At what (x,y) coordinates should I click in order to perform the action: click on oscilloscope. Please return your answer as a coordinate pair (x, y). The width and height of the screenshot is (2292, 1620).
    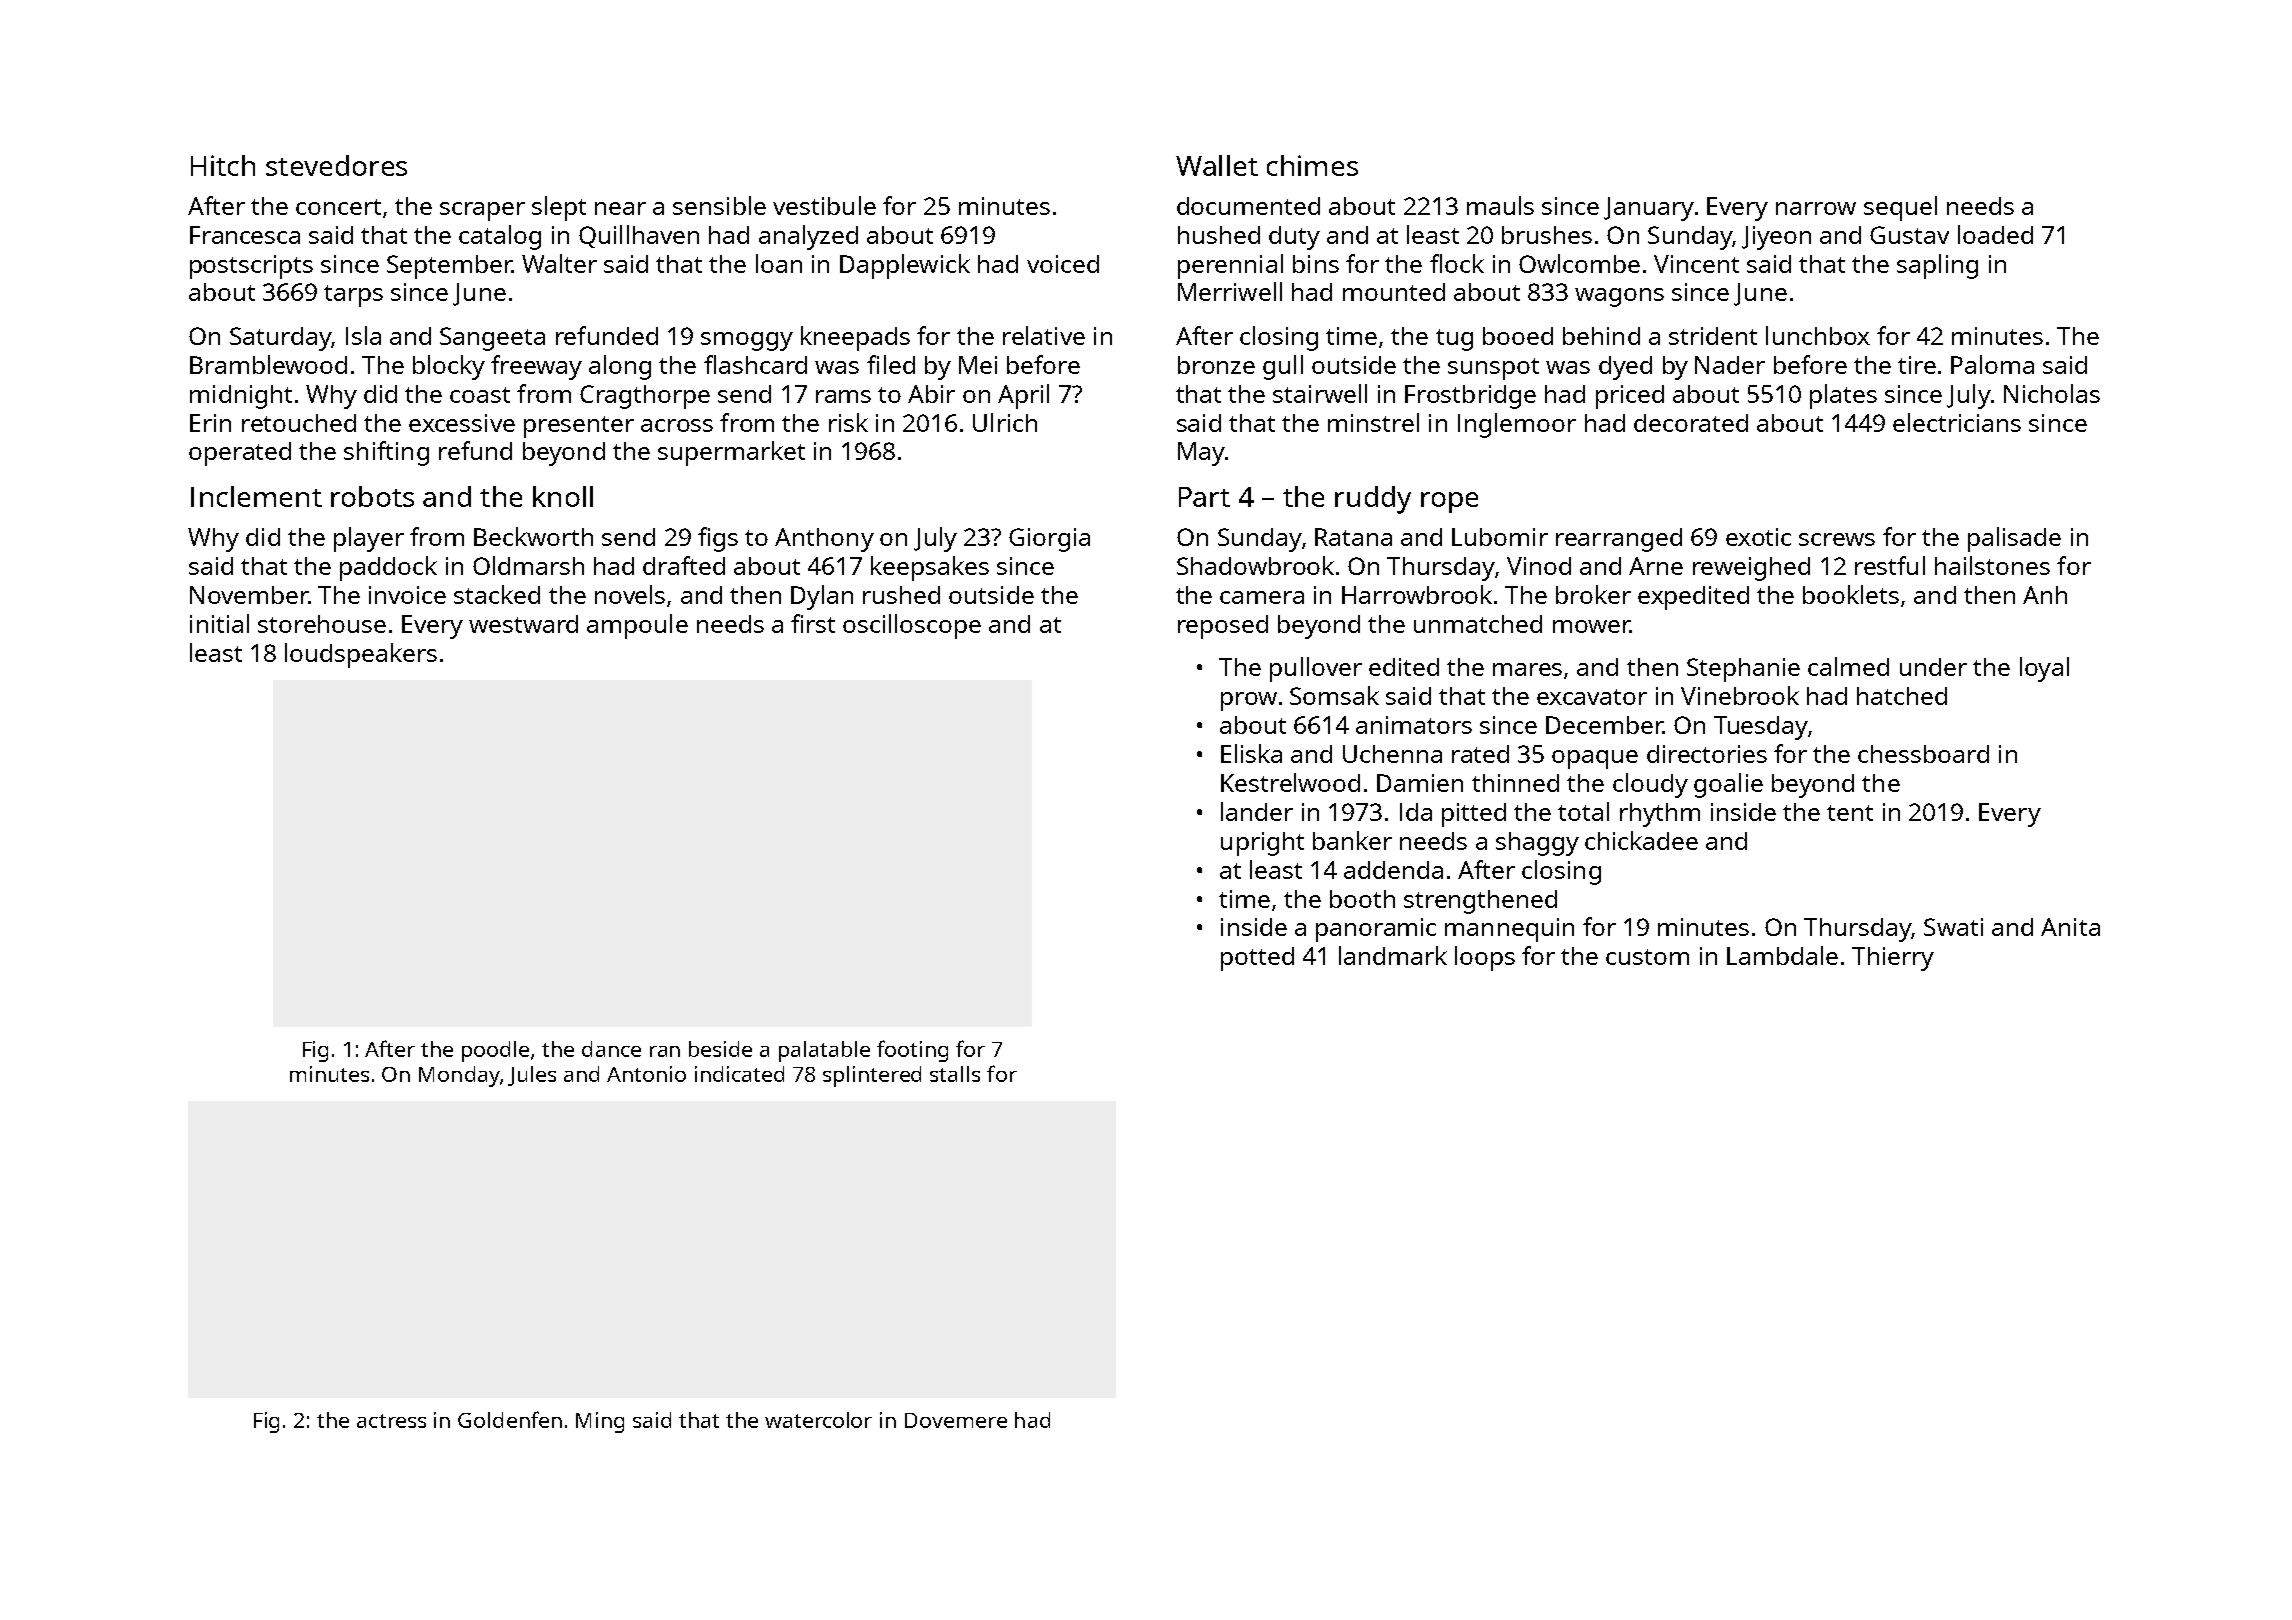
    Looking at the image, I should click on (912, 626).
